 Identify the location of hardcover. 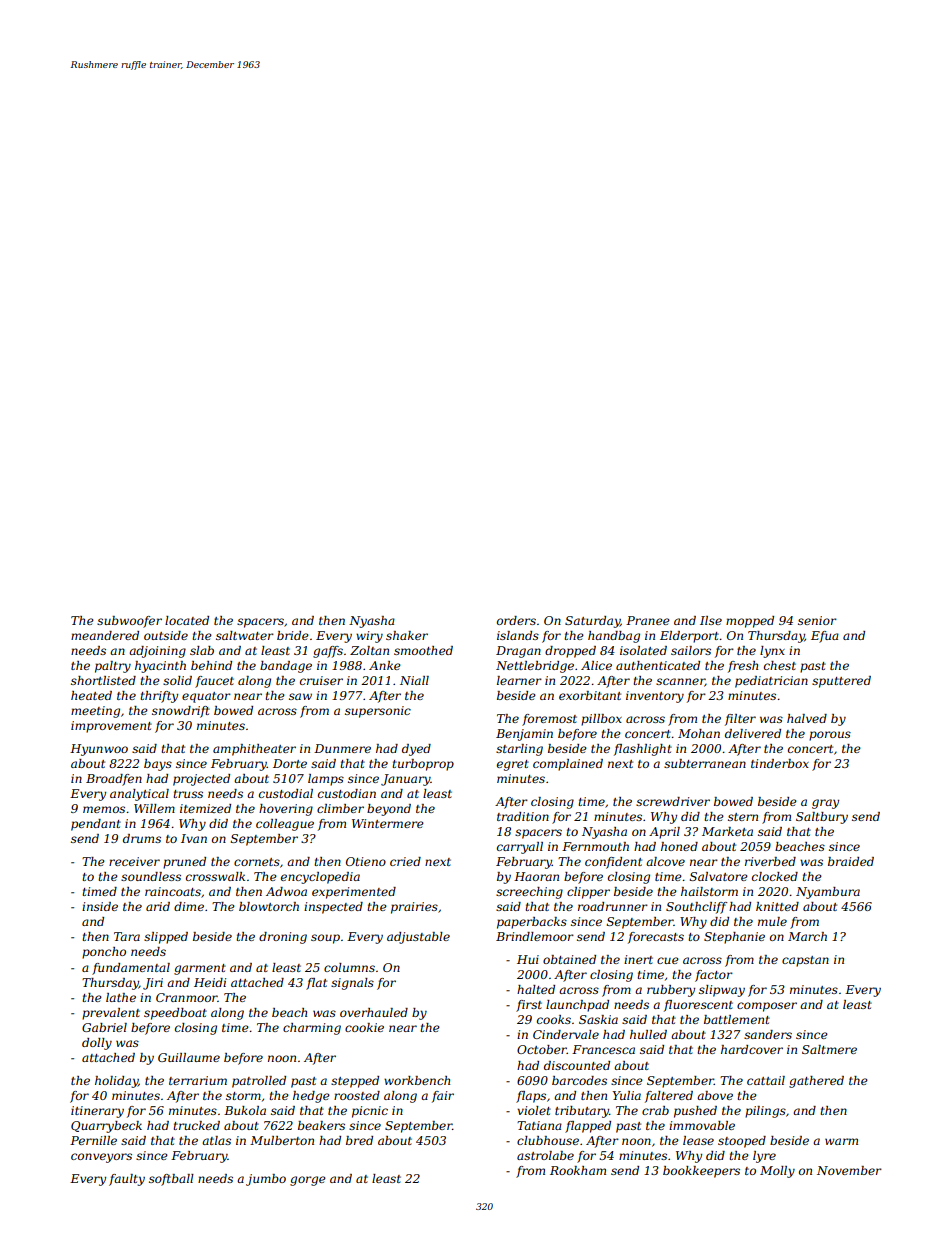
(752, 1049).
